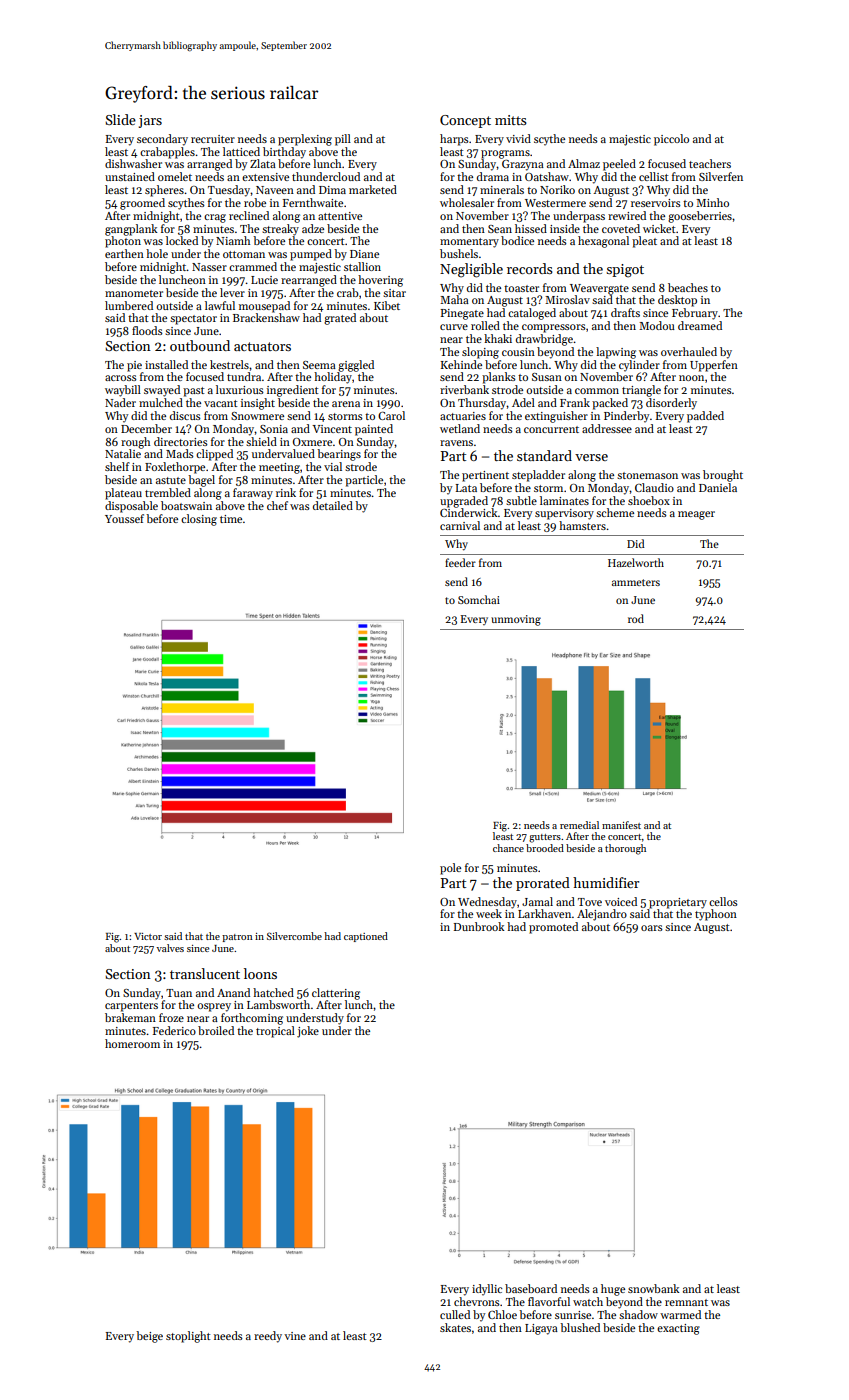  I want to click on captioned, so click(366, 937).
